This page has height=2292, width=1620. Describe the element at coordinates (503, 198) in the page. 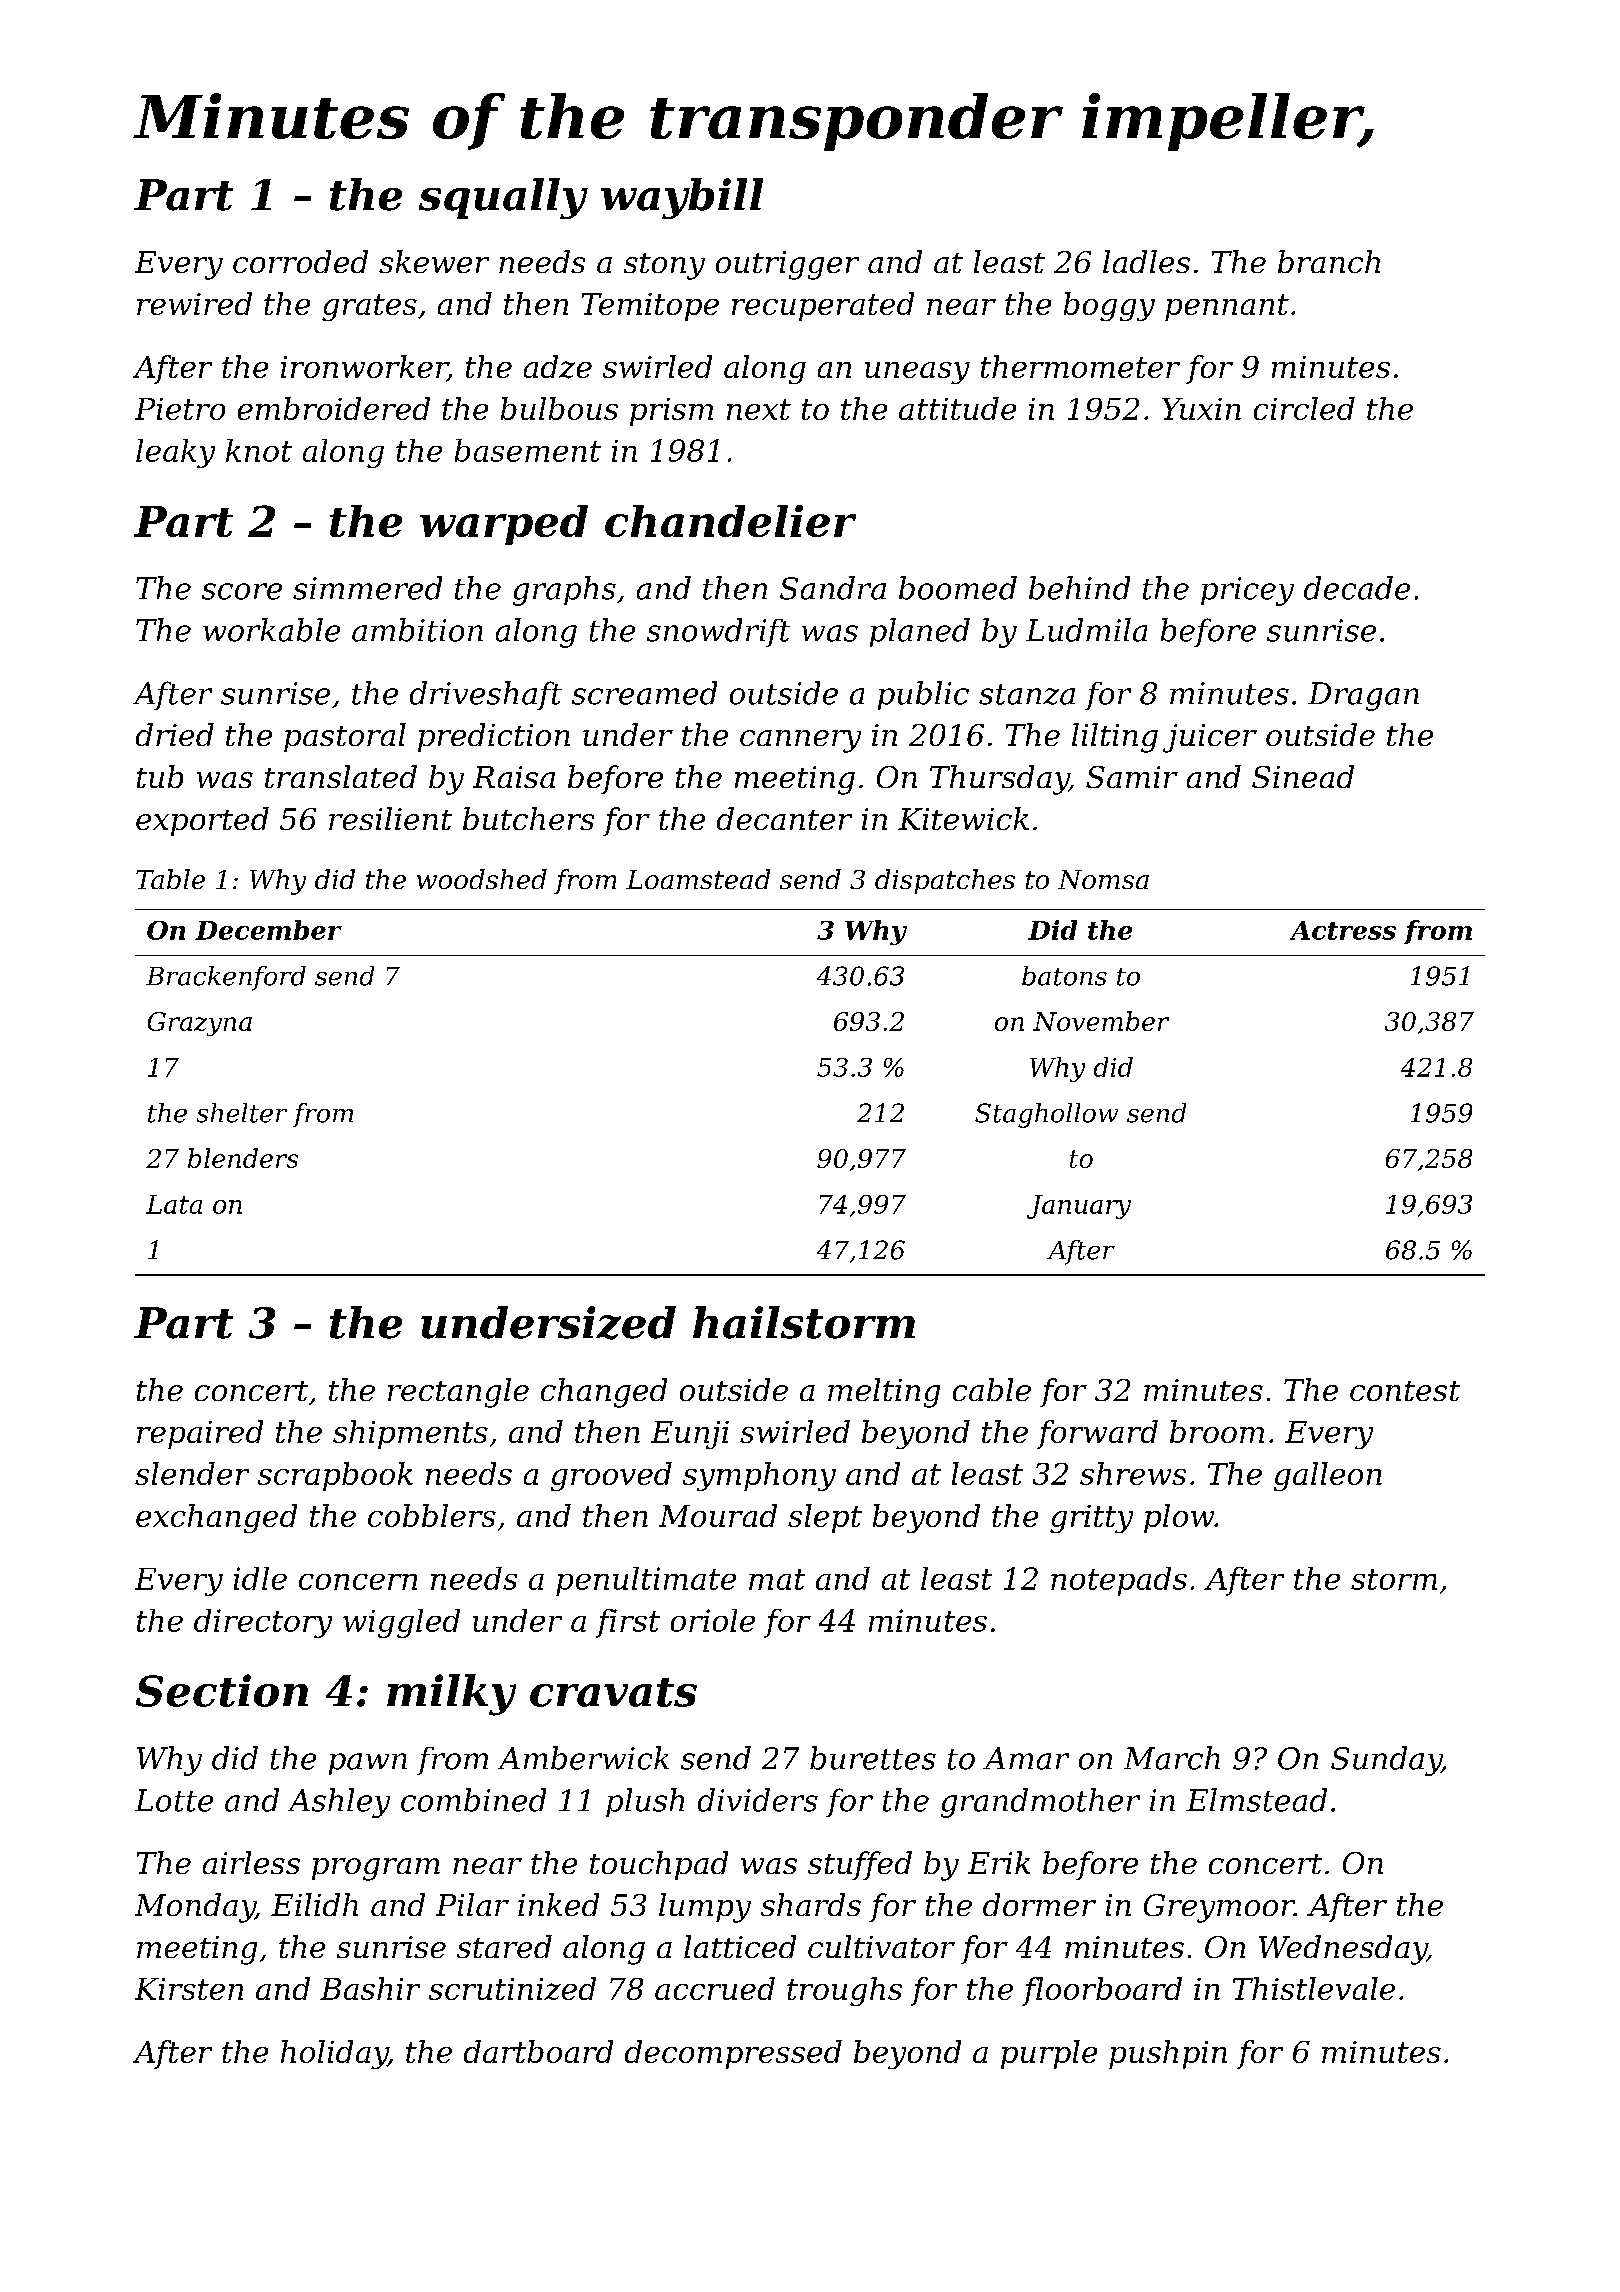

I see `squally` at that location.
